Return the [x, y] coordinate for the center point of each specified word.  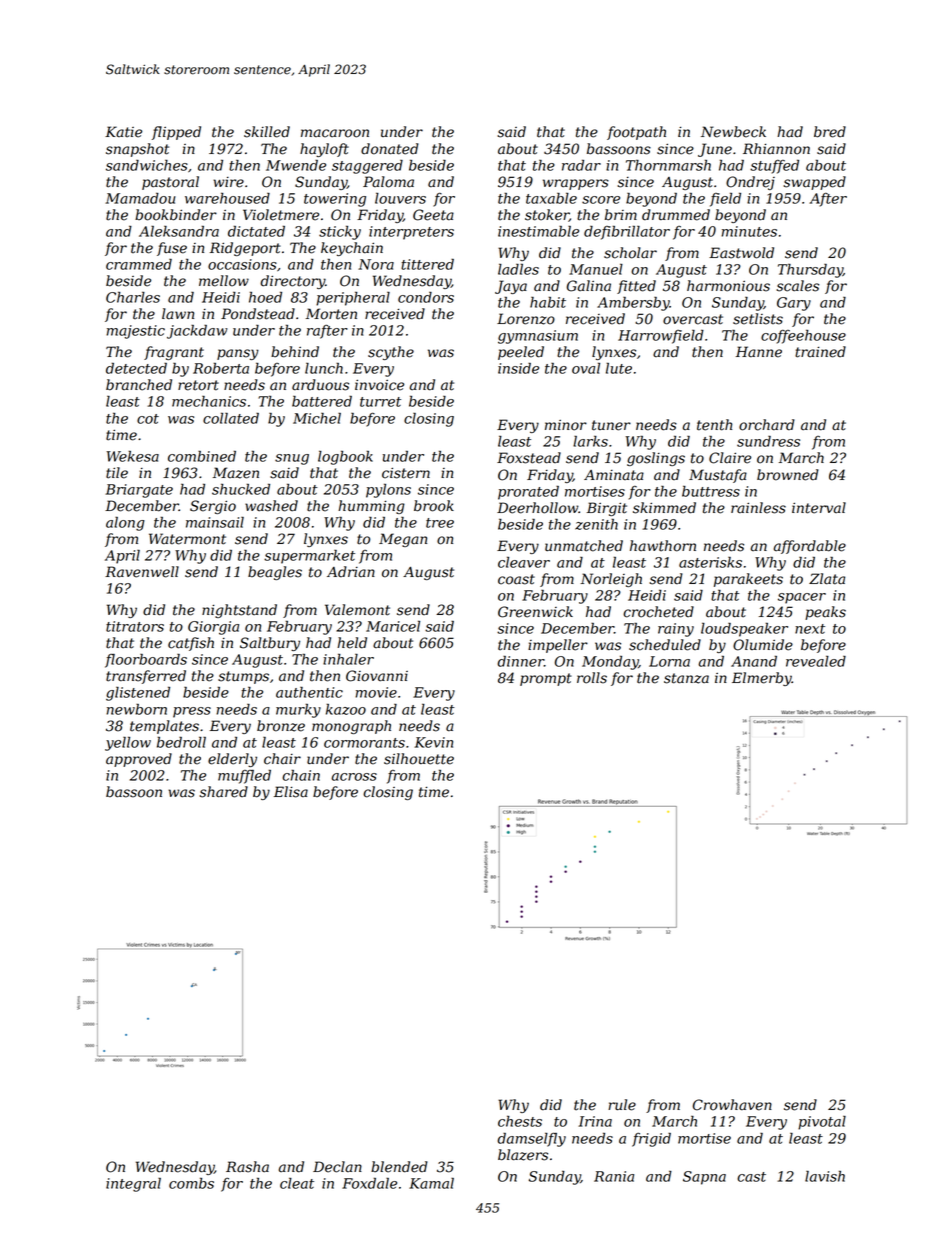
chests [520, 1121]
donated [390, 149]
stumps [243, 677]
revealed [816, 661]
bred [830, 132]
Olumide [763, 645]
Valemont [357, 610]
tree [440, 523]
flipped [176, 133]
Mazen [236, 473]
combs [191, 1183]
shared [223, 792]
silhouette [419, 759]
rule [622, 1105]
